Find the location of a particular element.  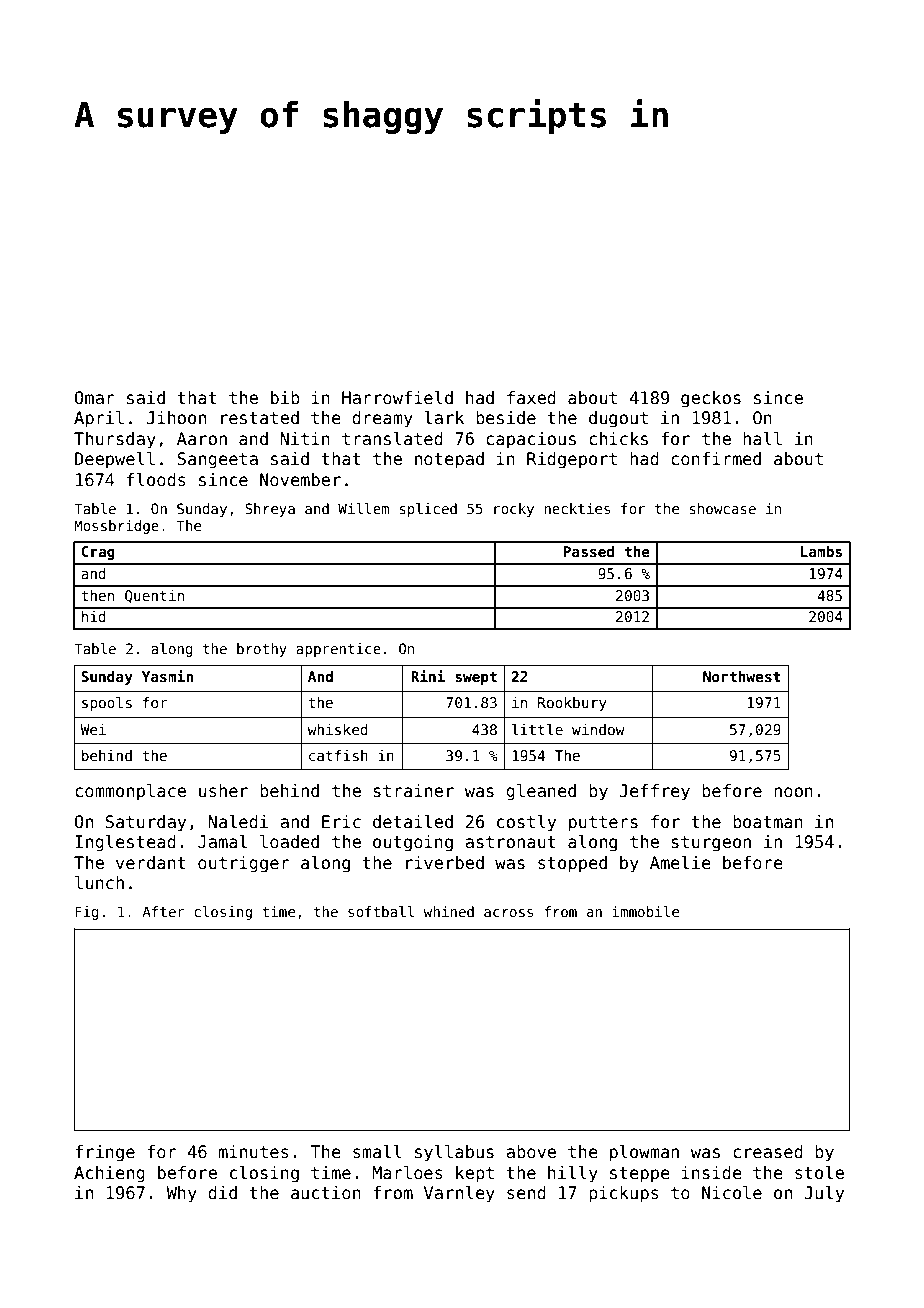

fringe is located at coordinates (105, 1153).
